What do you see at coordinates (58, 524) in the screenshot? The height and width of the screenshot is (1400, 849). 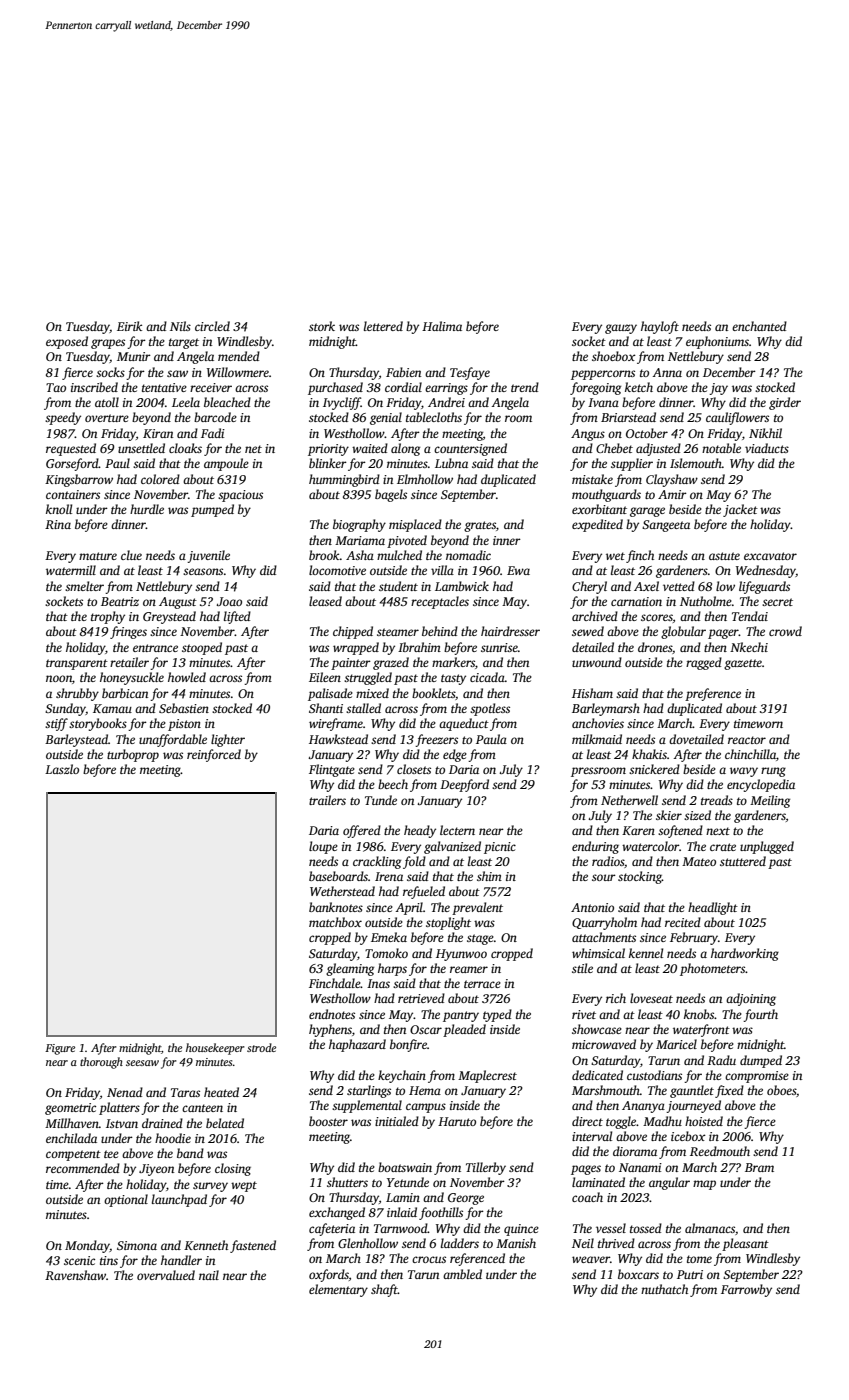 I see `Rina` at bounding box center [58, 524].
